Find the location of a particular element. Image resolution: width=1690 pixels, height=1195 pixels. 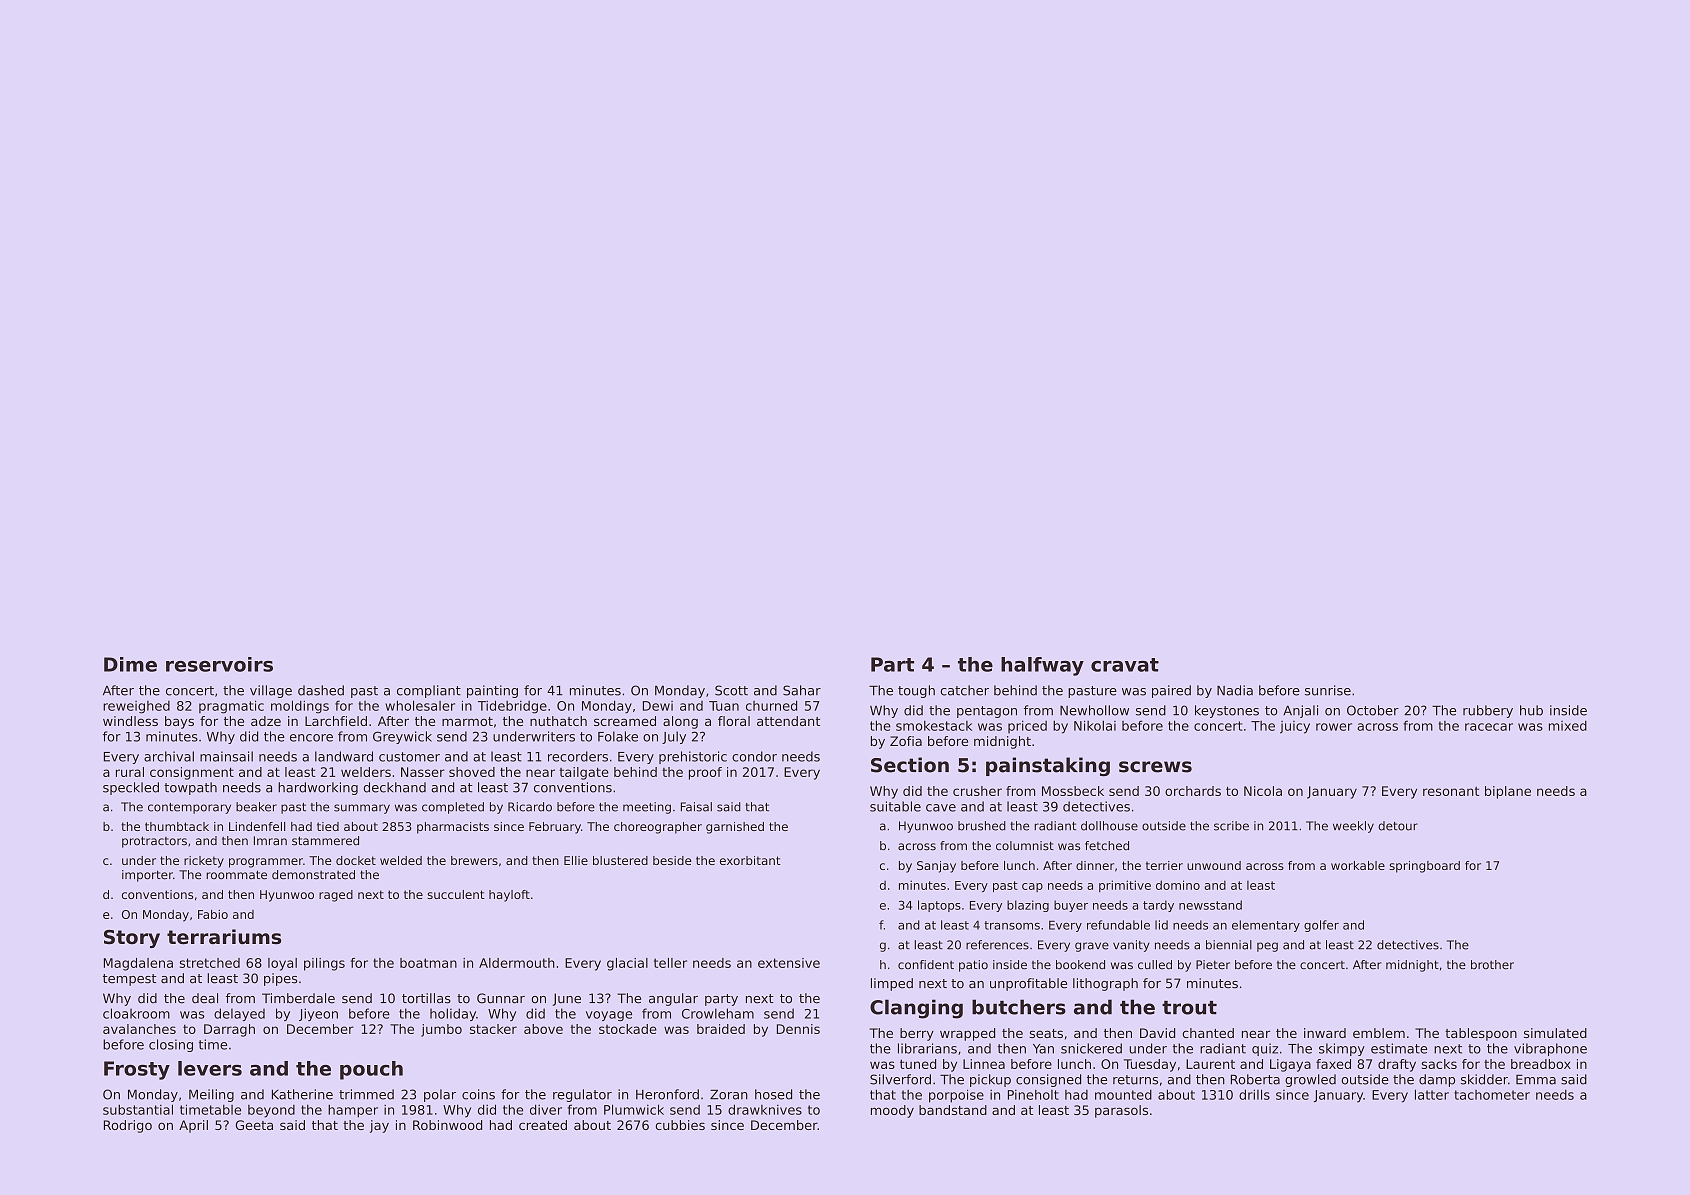

tablespoon is located at coordinates (1481, 1034).
